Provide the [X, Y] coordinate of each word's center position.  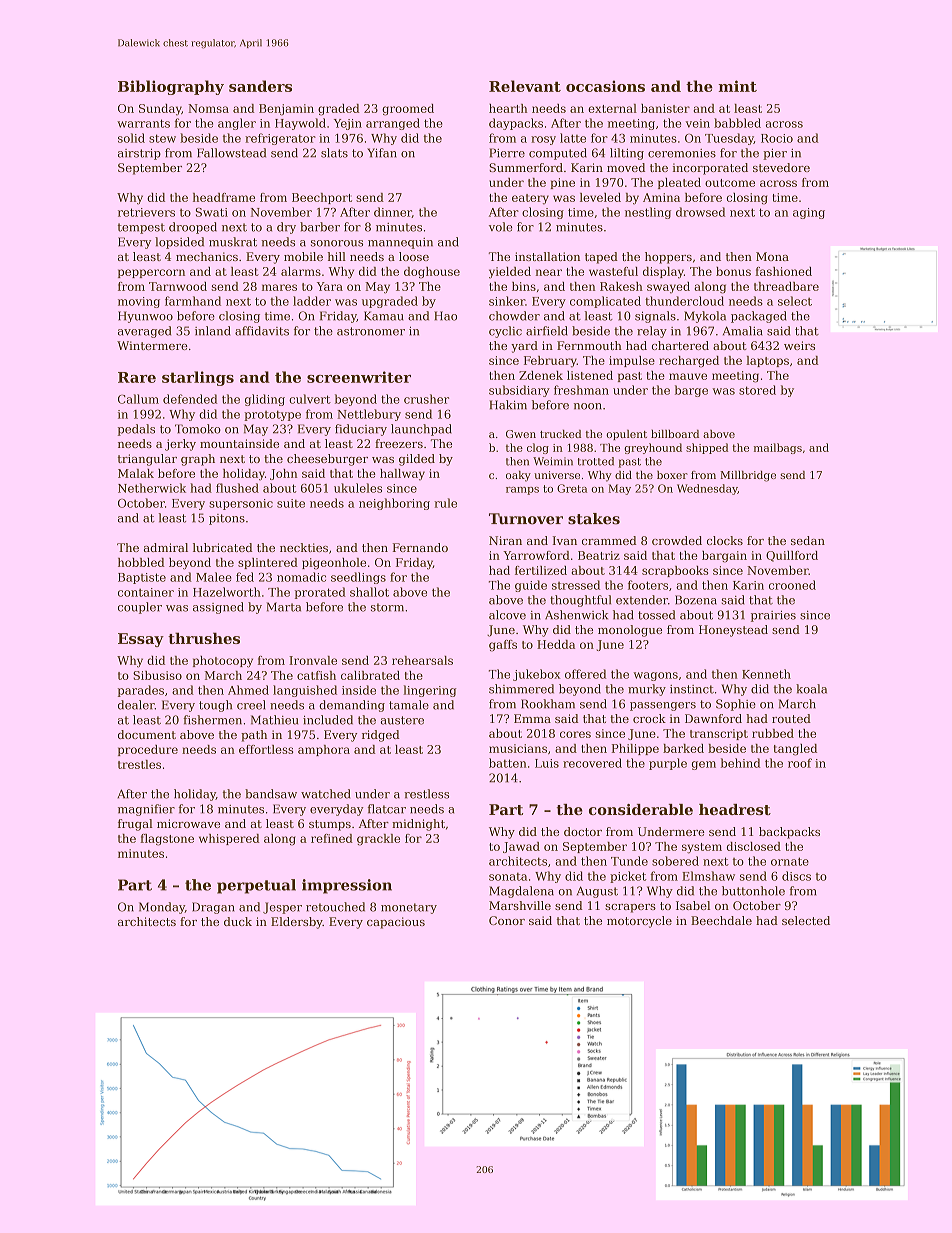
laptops [767, 361]
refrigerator [280, 139]
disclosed [754, 846]
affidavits [262, 331]
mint [737, 86]
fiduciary [361, 430]
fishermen [212, 720]
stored [757, 390]
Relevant [525, 86]
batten [508, 763]
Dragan [213, 908]
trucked [560, 434]
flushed [237, 488]
